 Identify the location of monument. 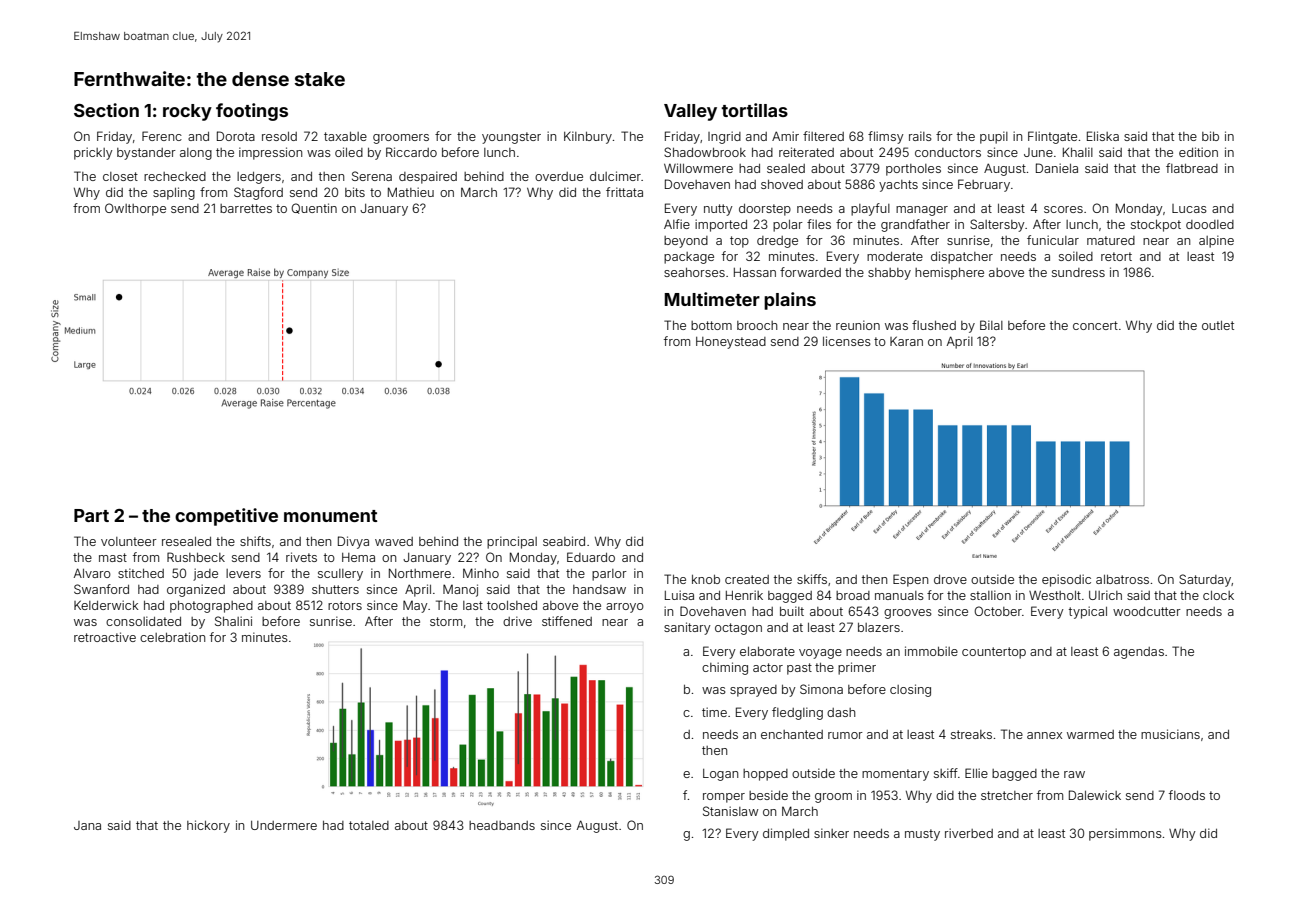
(331, 516).
